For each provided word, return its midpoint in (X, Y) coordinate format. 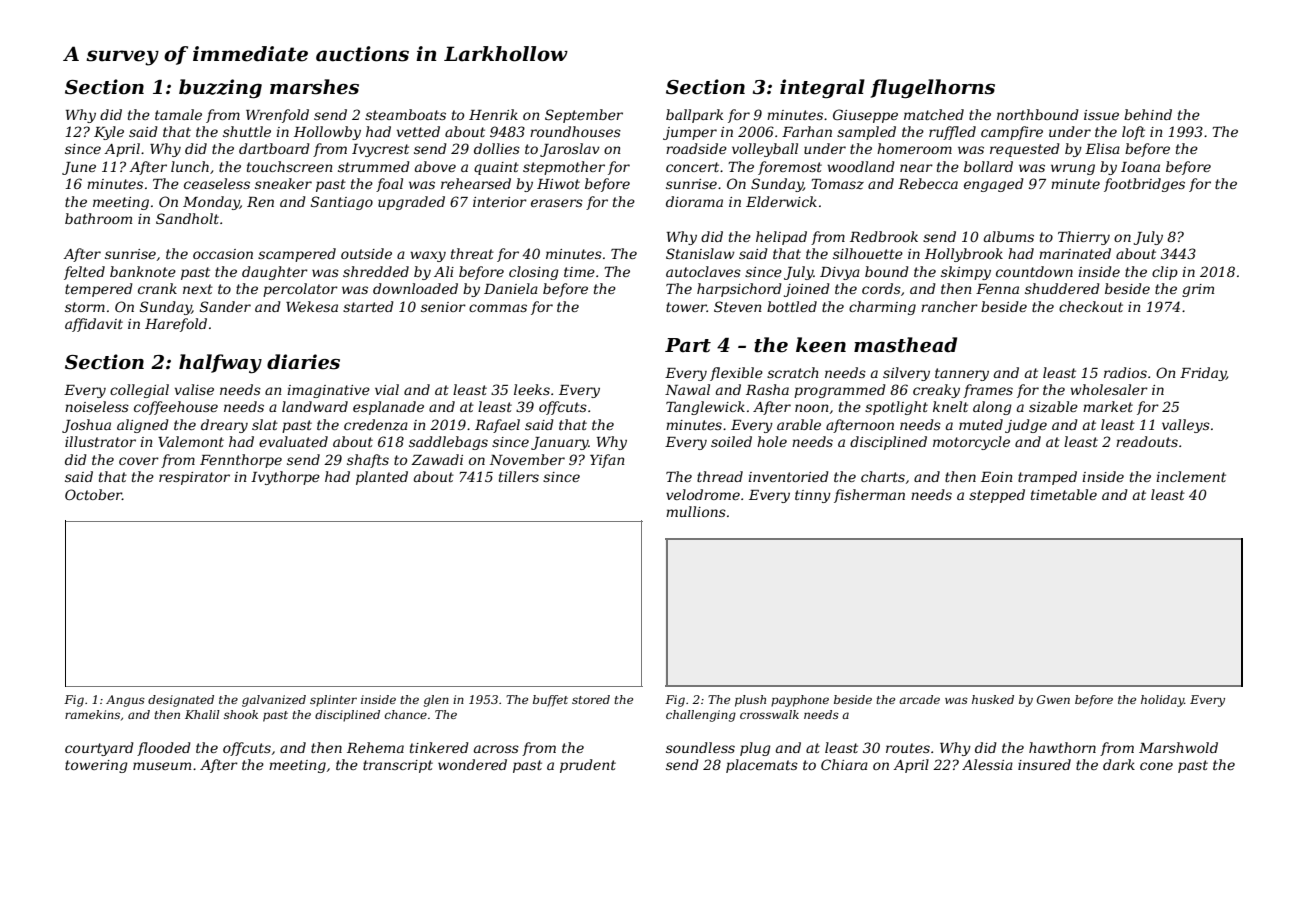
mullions (696, 511)
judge (1026, 426)
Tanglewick (705, 408)
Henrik (493, 114)
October (93, 494)
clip (1165, 273)
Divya (840, 273)
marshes (314, 87)
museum (162, 766)
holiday (1162, 701)
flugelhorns (932, 89)
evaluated (293, 441)
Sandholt (187, 218)
